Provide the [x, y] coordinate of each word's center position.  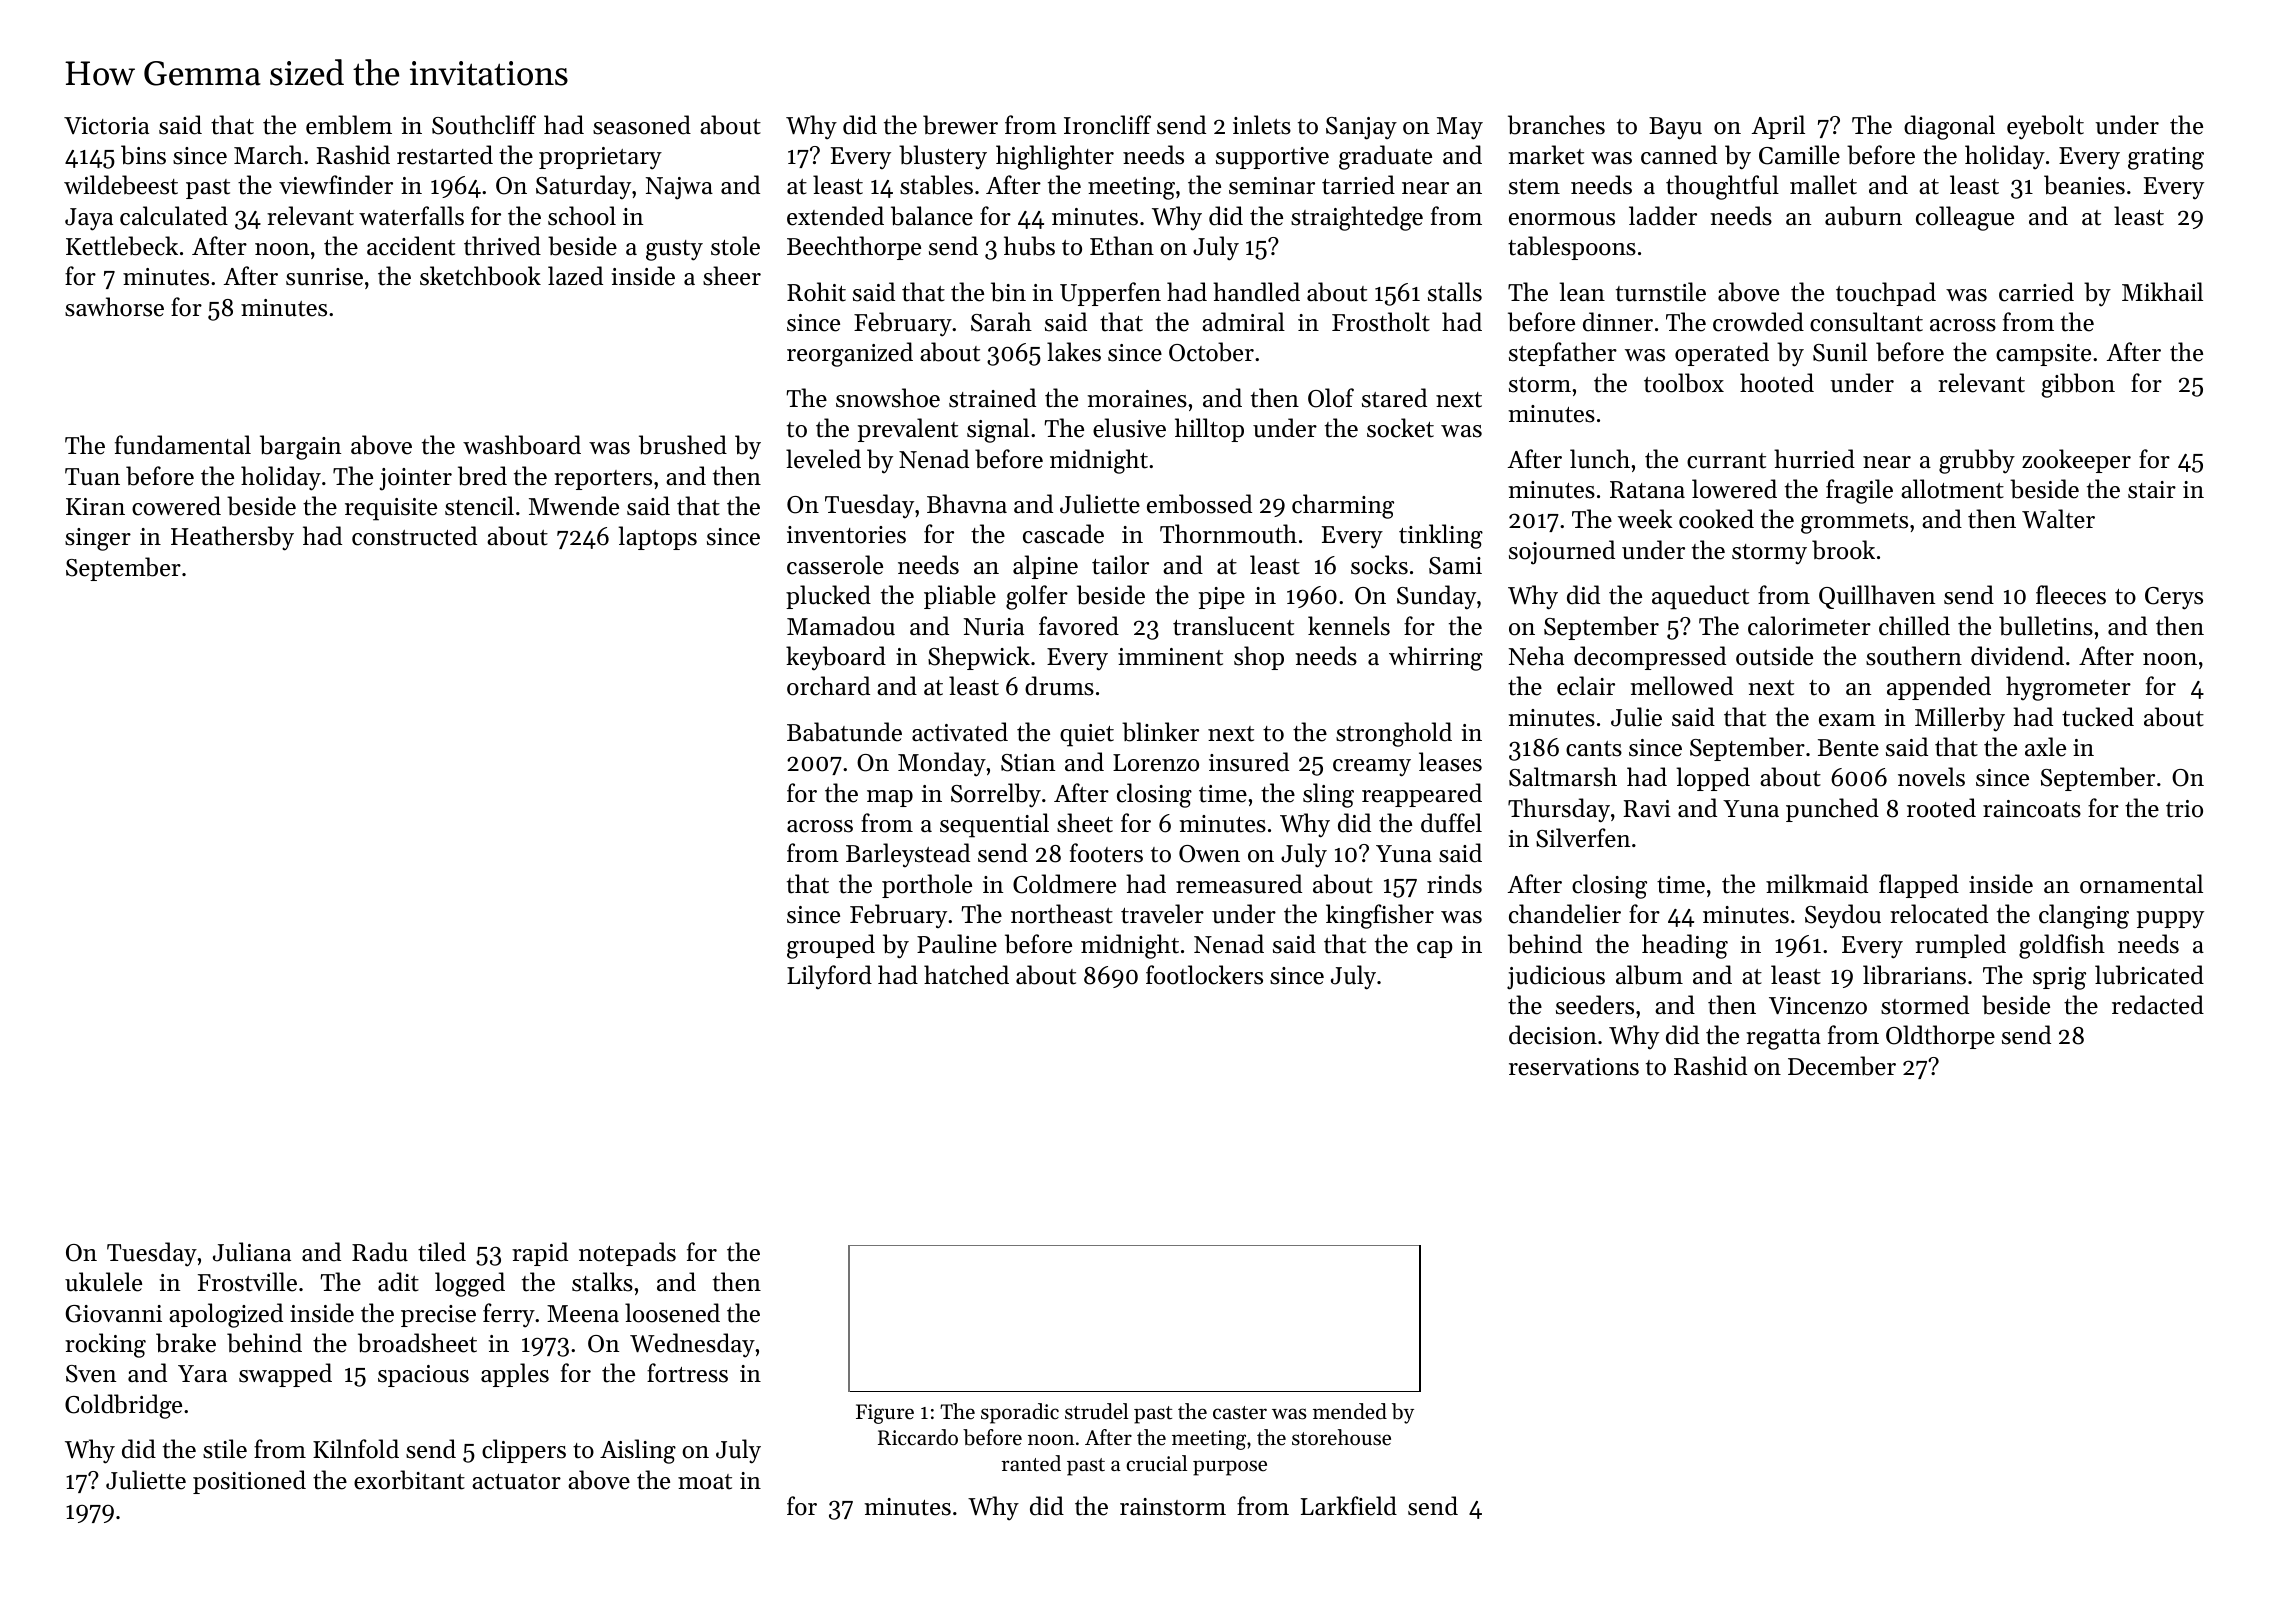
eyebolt [2045, 127]
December [1842, 1066]
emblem [349, 125]
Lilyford [829, 977]
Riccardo [918, 1437]
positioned [249, 1482]
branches [1556, 125]
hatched [966, 975]
